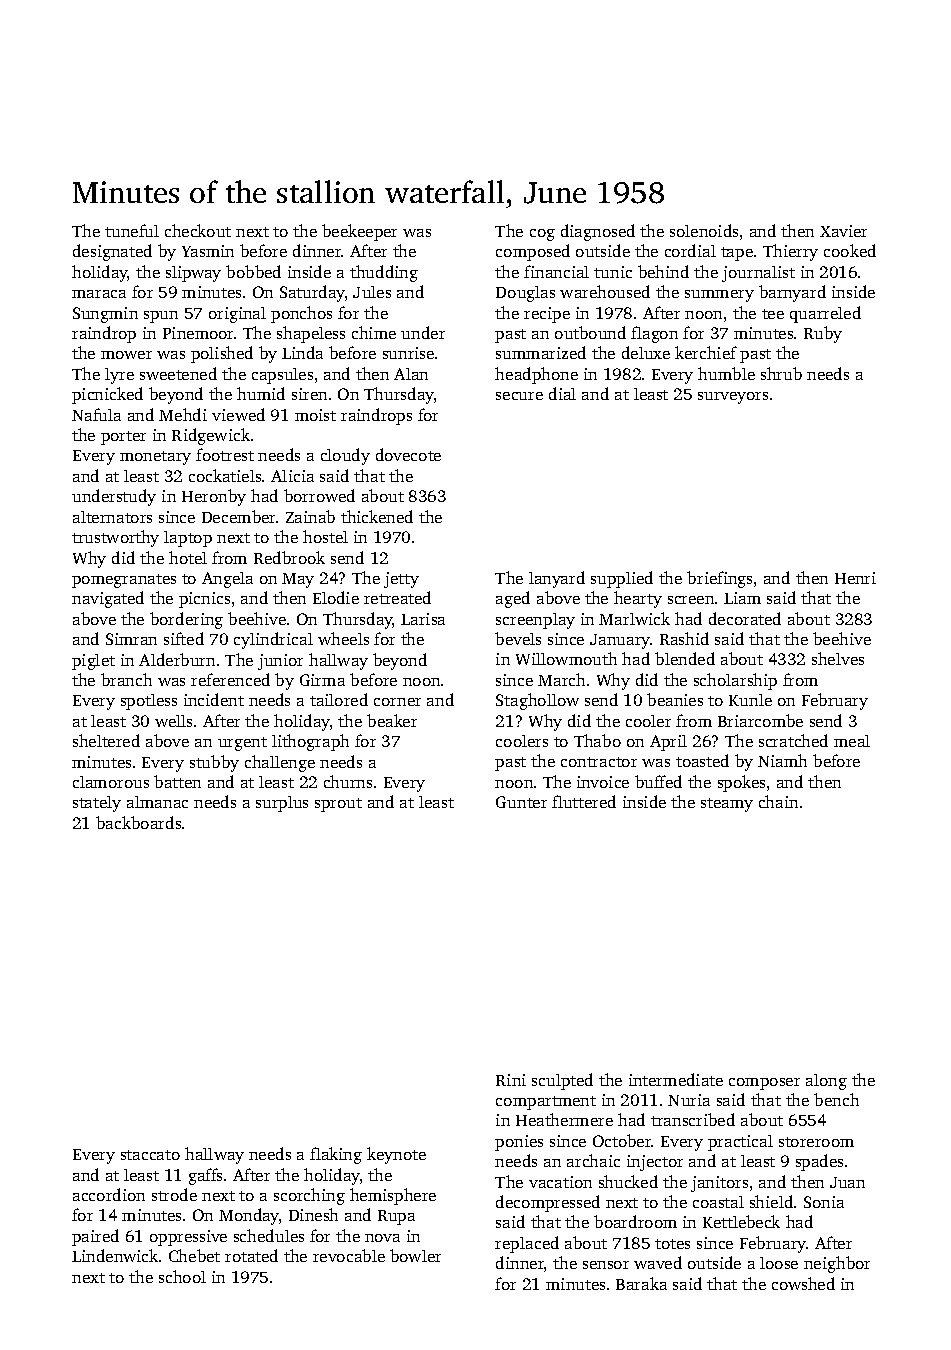  What do you see at coordinates (384, 273) in the image?
I see `thudding` at bounding box center [384, 273].
